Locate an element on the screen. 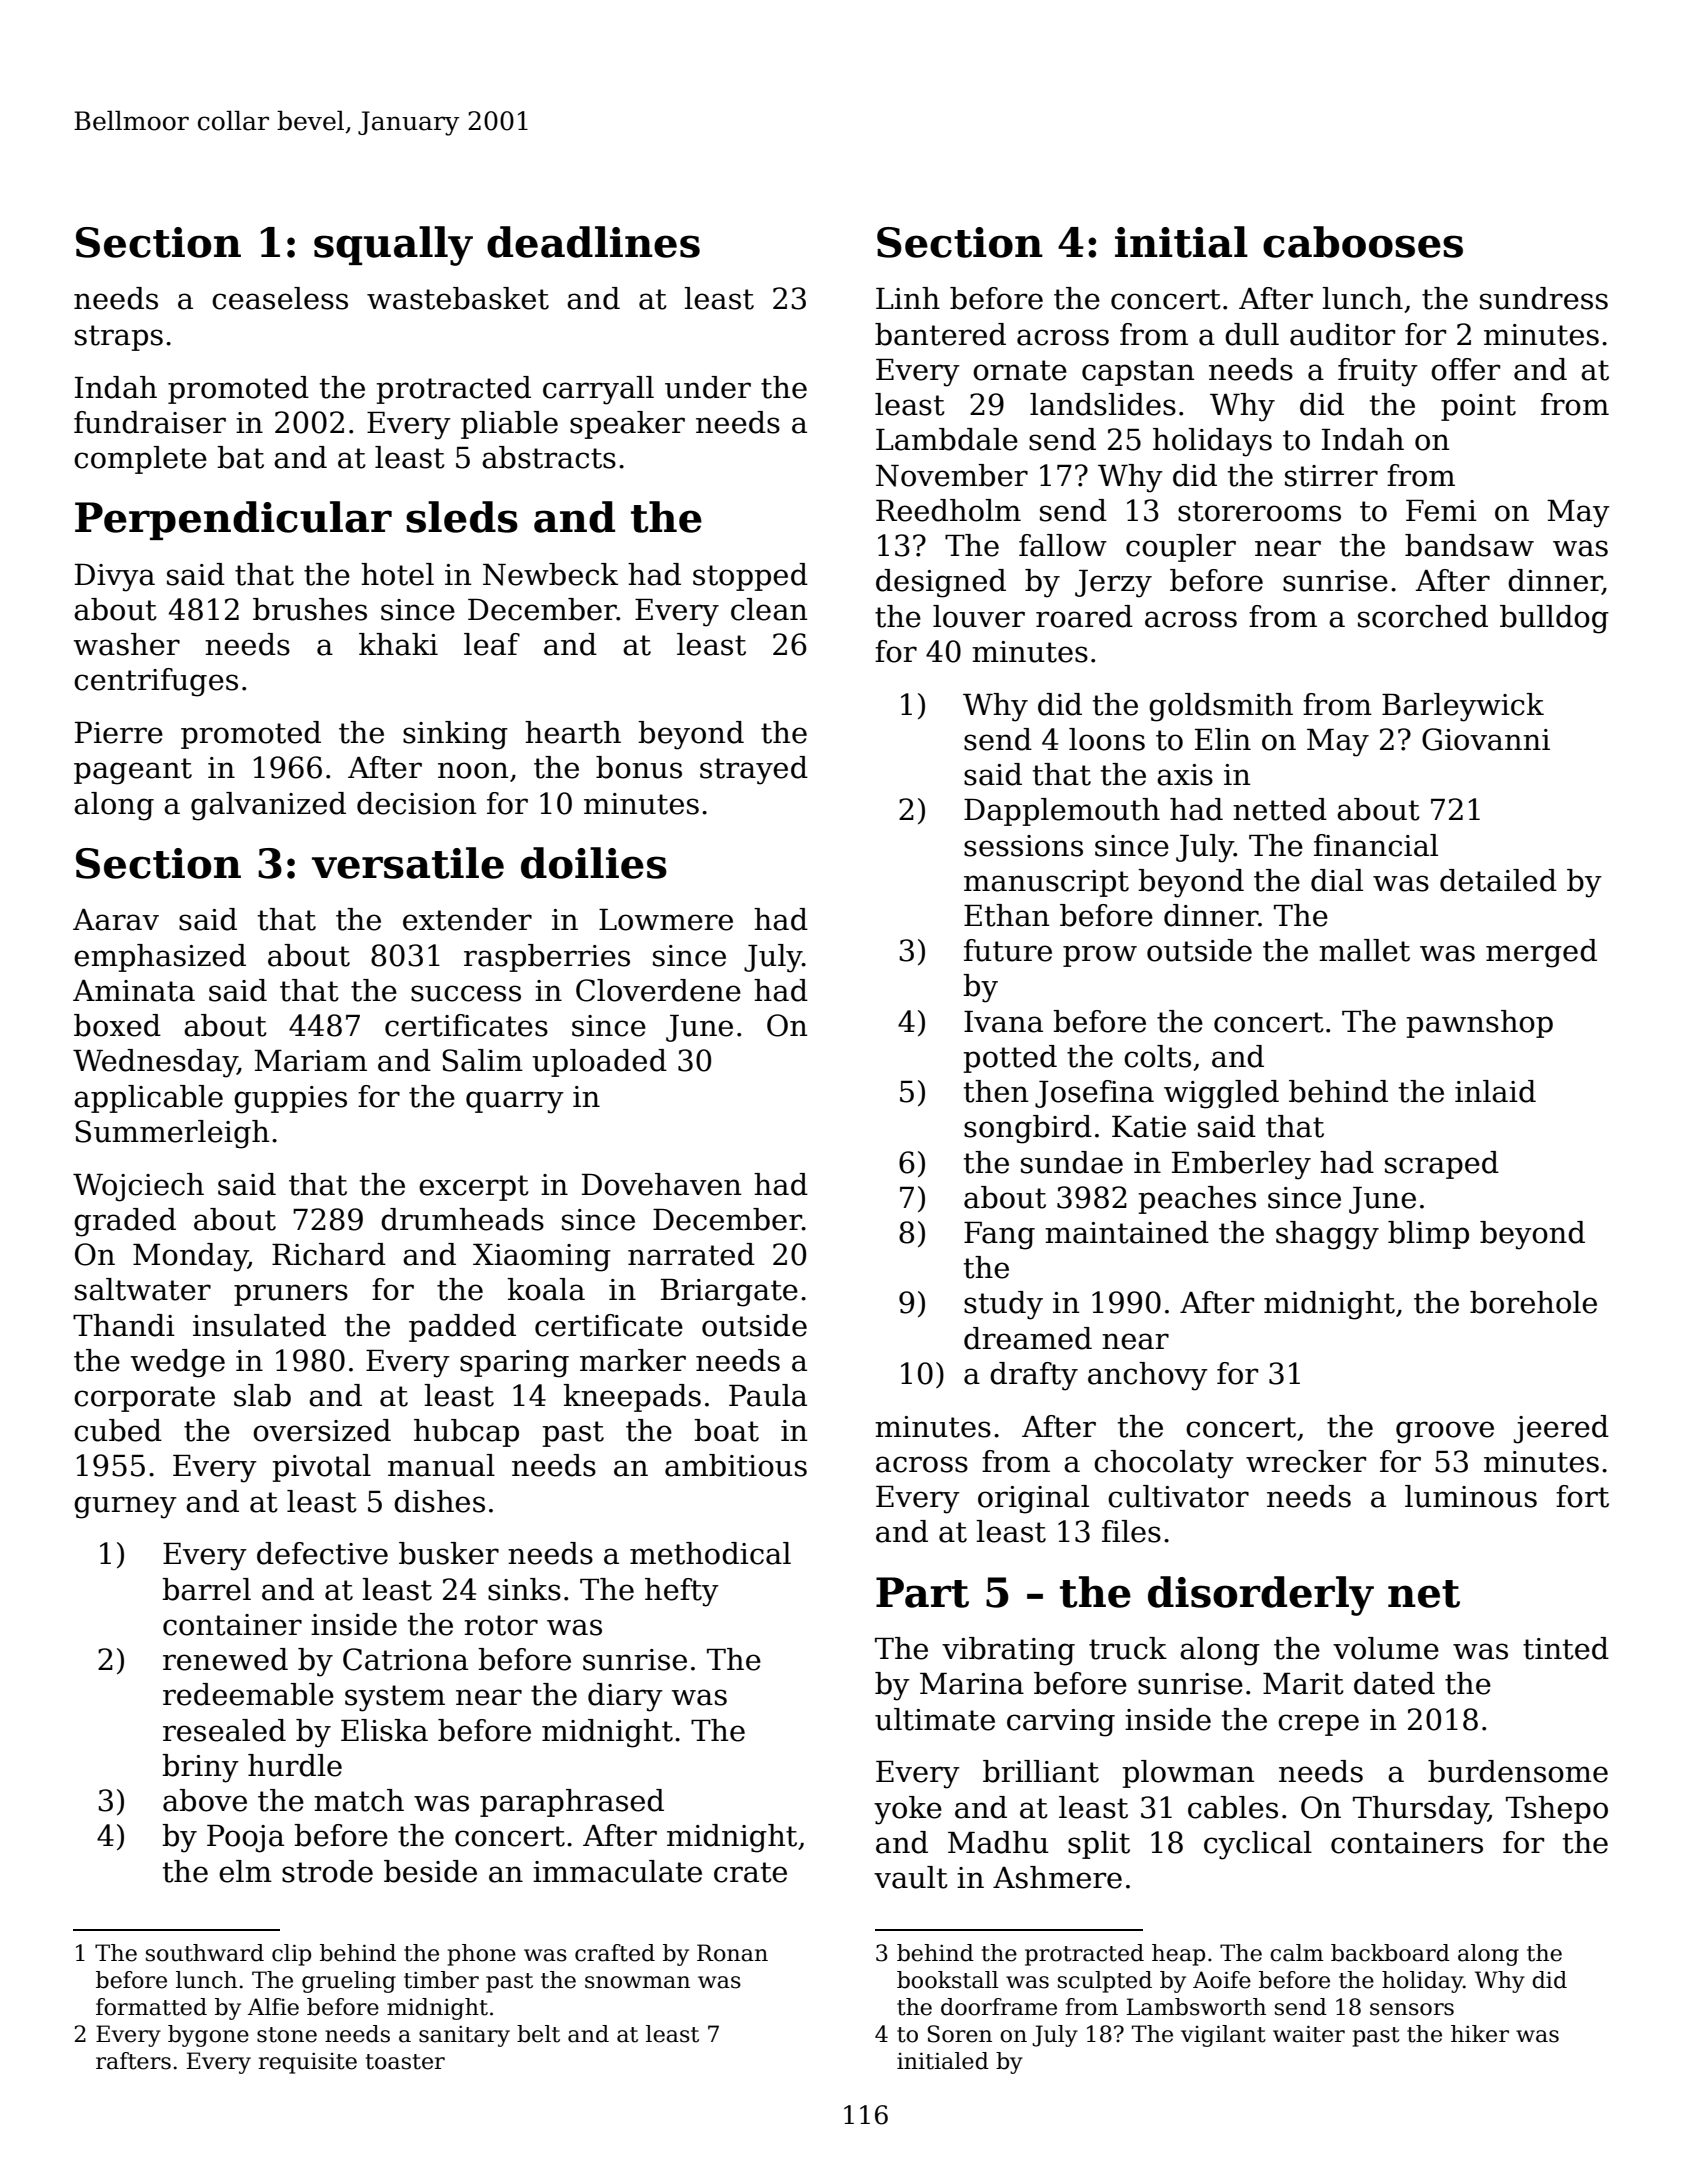  disorderly is located at coordinates (1261, 1596).
